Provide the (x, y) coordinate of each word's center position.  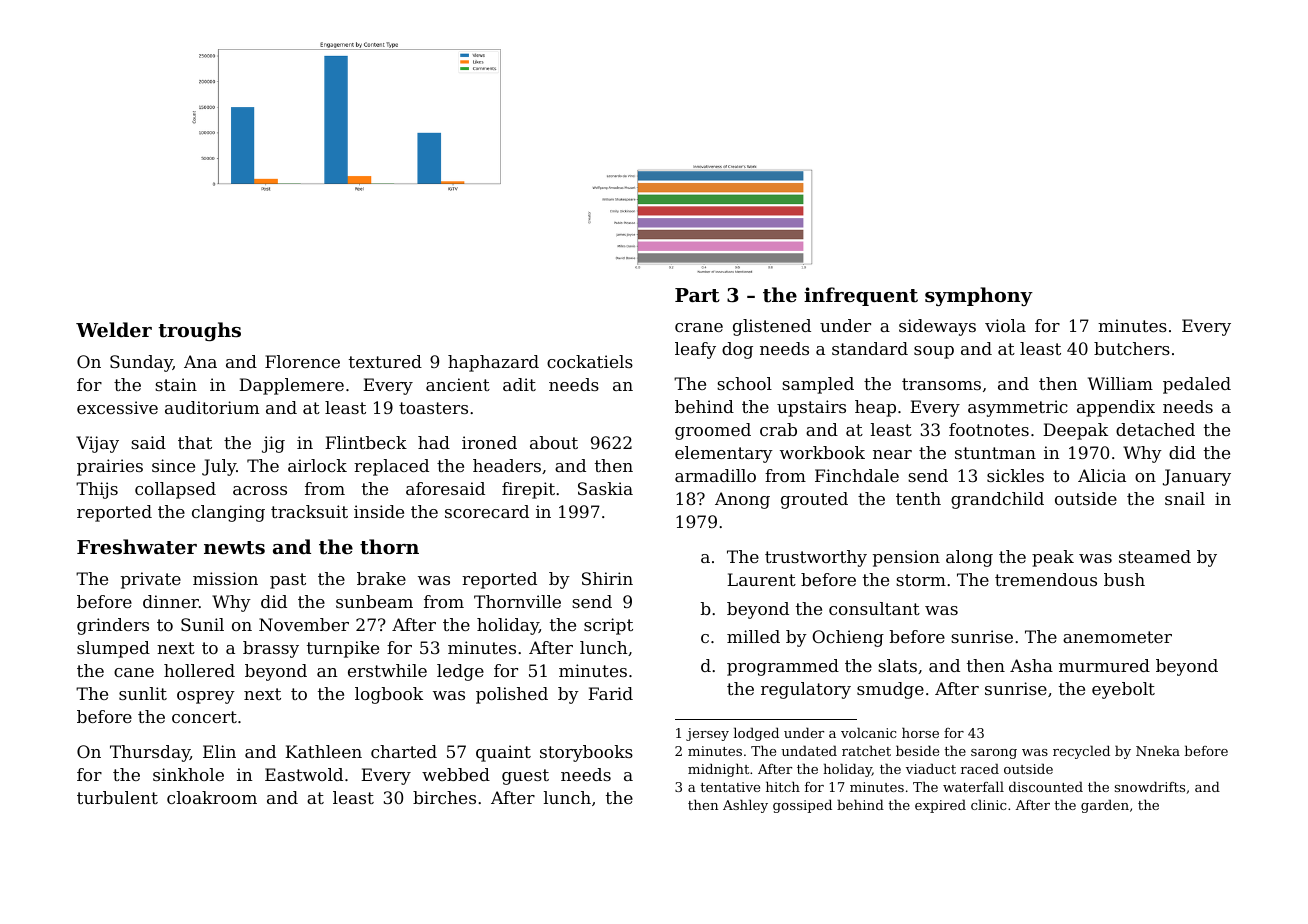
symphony (979, 296)
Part (697, 295)
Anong (742, 500)
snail (1185, 498)
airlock (317, 465)
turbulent (117, 797)
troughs (199, 331)
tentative (730, 787)
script (608, 626)
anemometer (1117, 637)
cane (134, 672)
